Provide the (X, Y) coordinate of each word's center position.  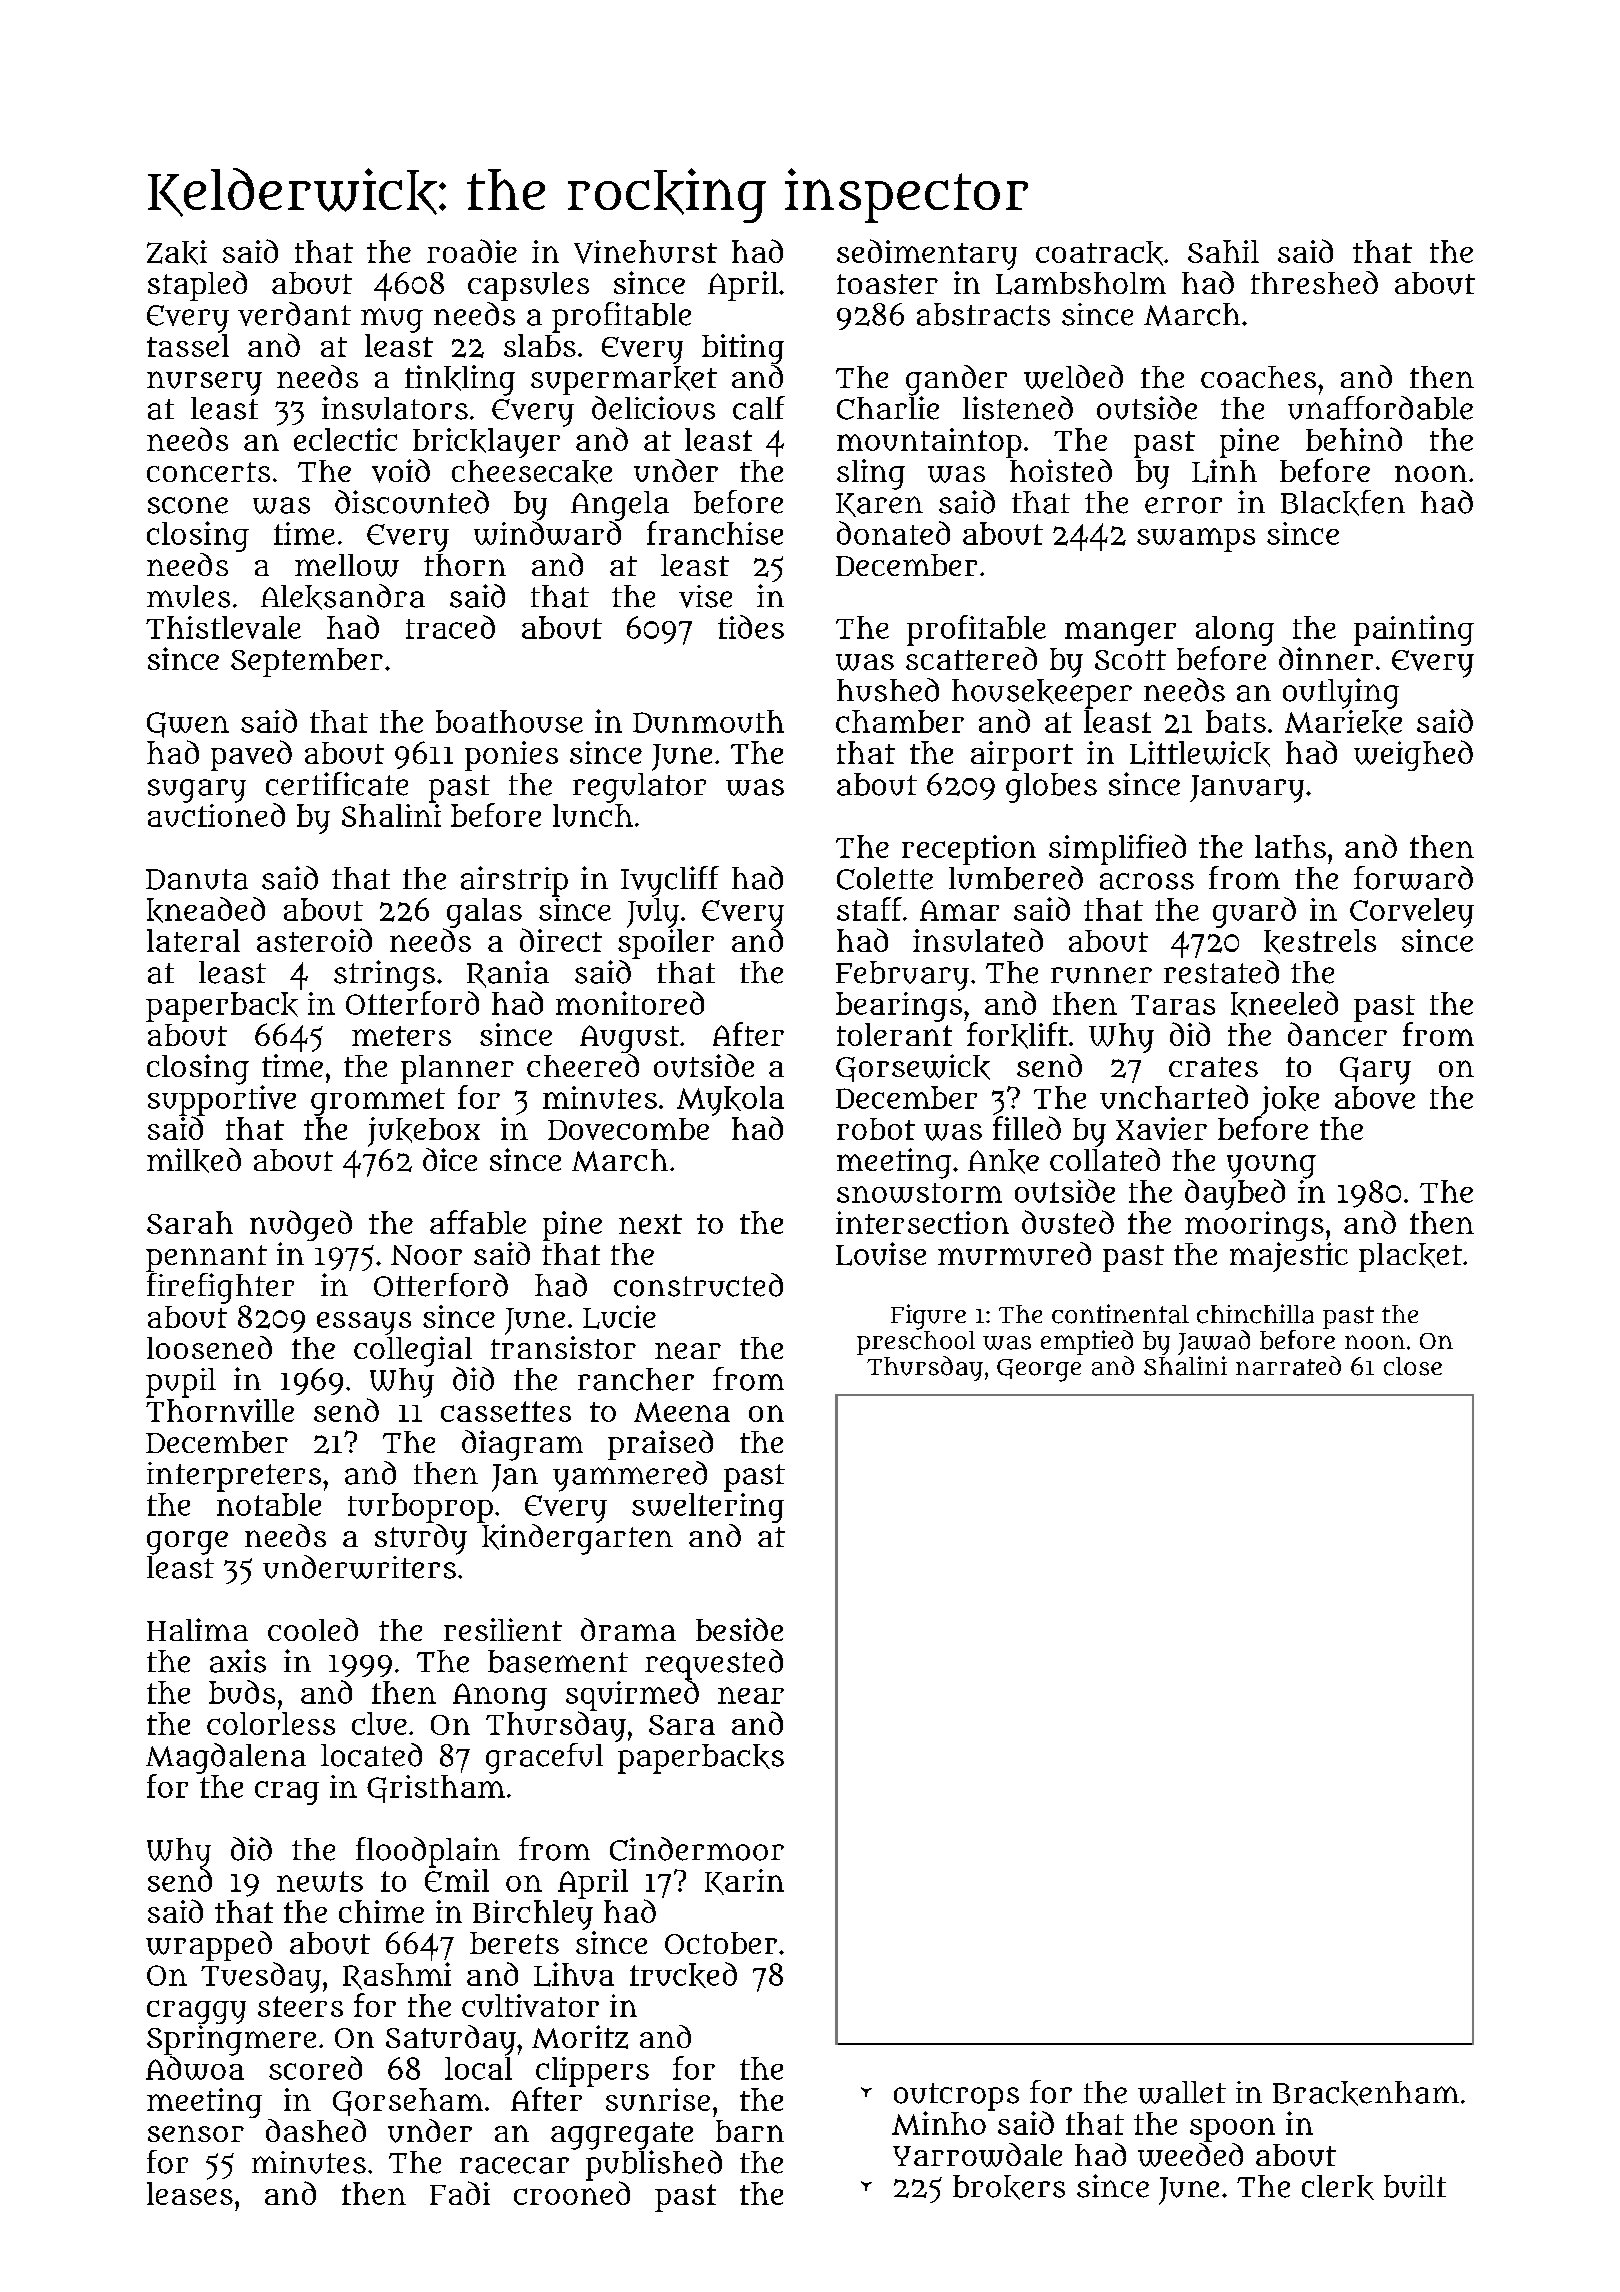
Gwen (188, 725)
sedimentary (927, 254)
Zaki (177, 252)
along (1235, 631)
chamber (900, 721)
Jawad (1214, 1342)
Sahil (1223, 251)
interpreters (234, 1477)
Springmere (231, 2040)
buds (242, 1692)
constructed (698, 1285)
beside (739, 1629)
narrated (1288, 1366)
